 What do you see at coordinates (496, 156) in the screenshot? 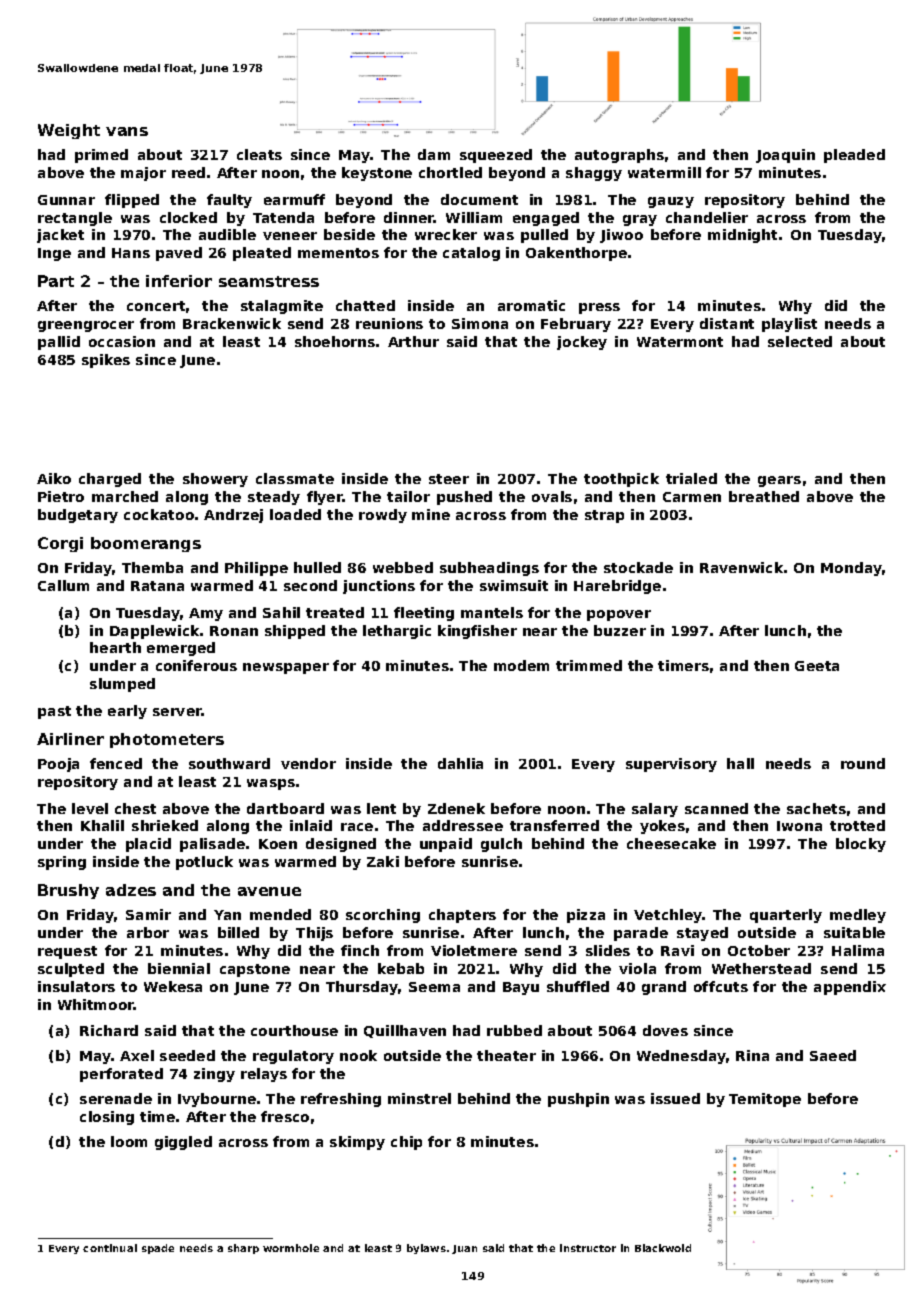
I see `squeezed` at bounding box center [496, 156].
